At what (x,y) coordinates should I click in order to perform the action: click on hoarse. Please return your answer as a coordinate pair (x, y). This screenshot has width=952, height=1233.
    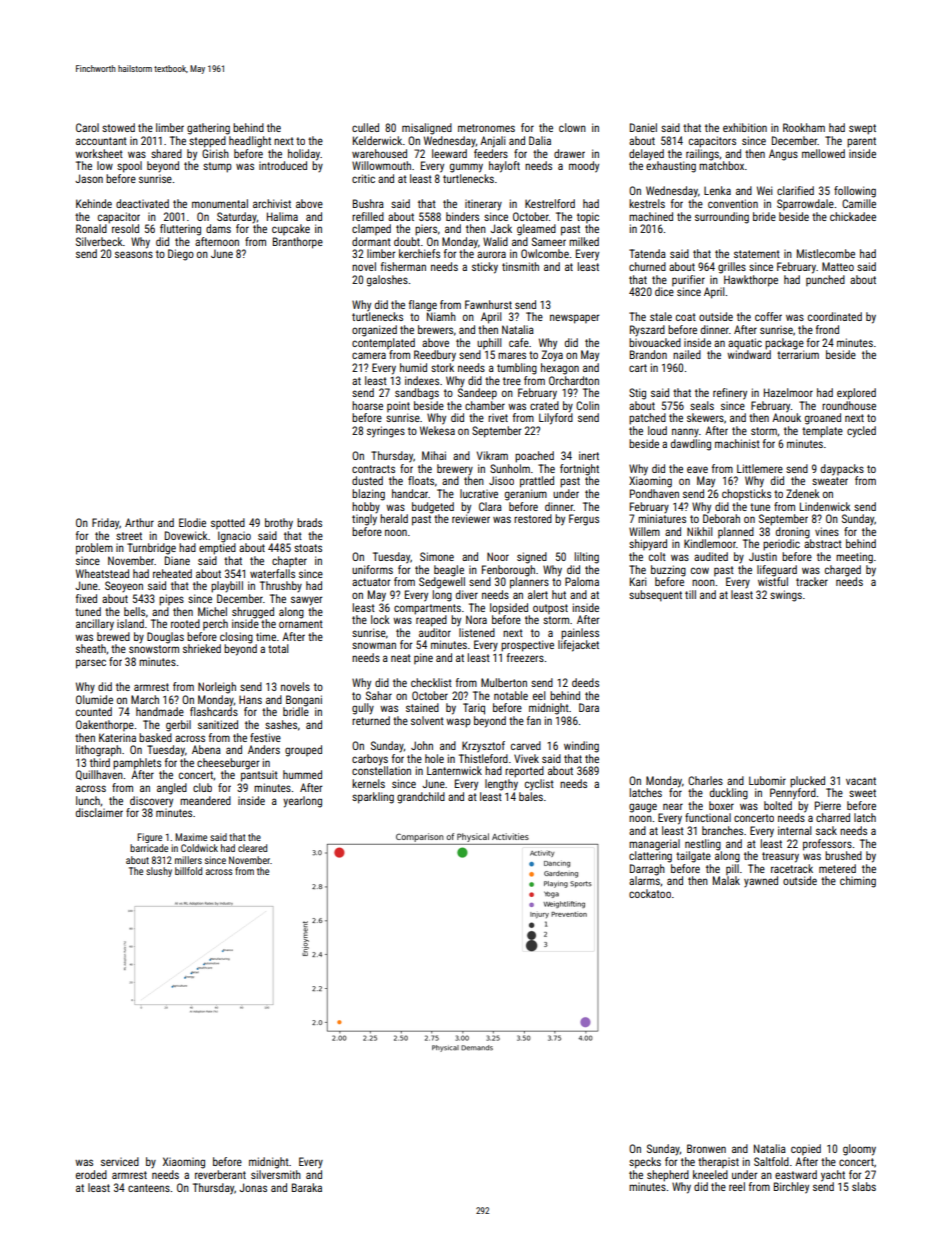
    Looking at the image, I should click on (367, 405).
